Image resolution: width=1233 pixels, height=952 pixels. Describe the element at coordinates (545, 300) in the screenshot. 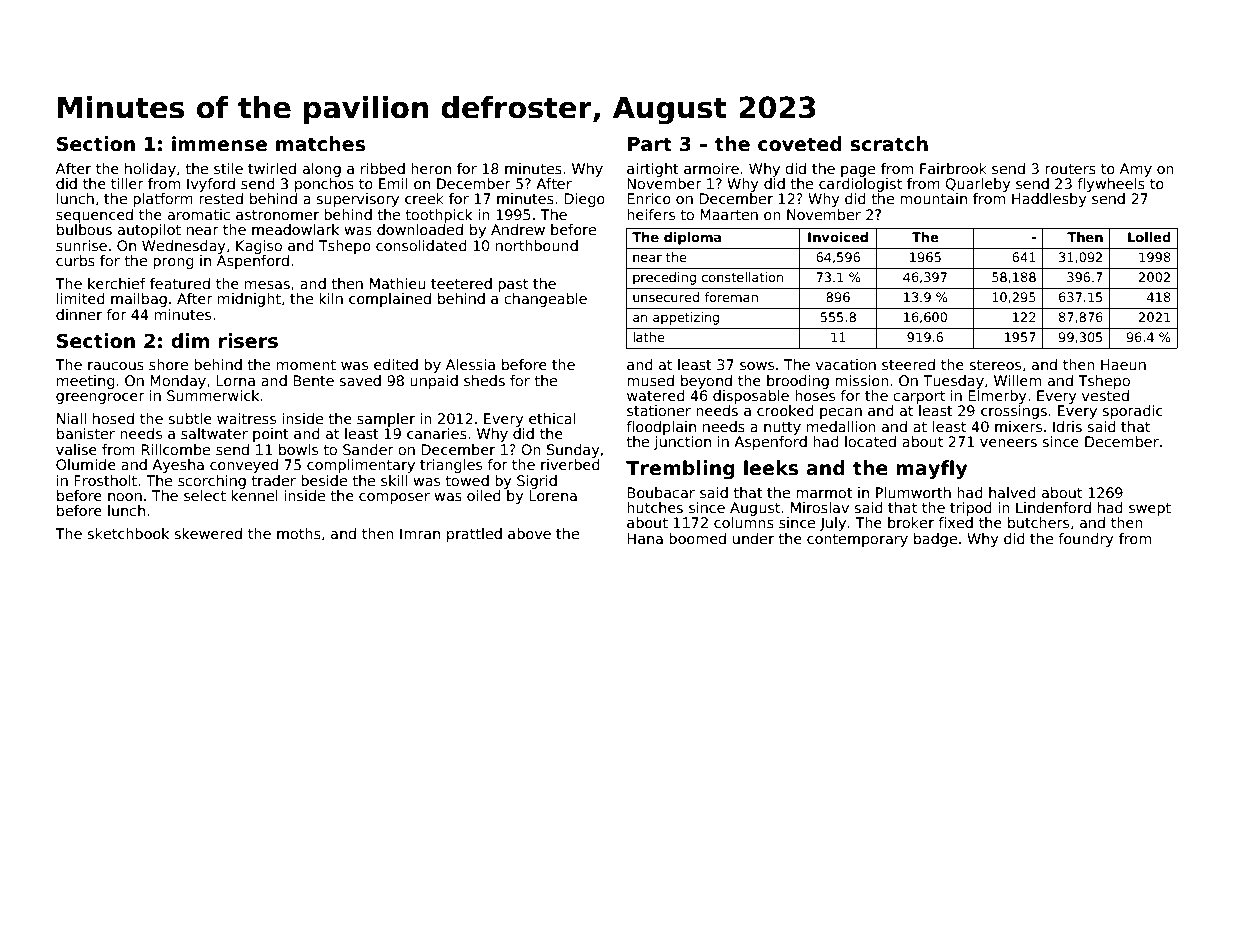

I see `changeable` at that location.
